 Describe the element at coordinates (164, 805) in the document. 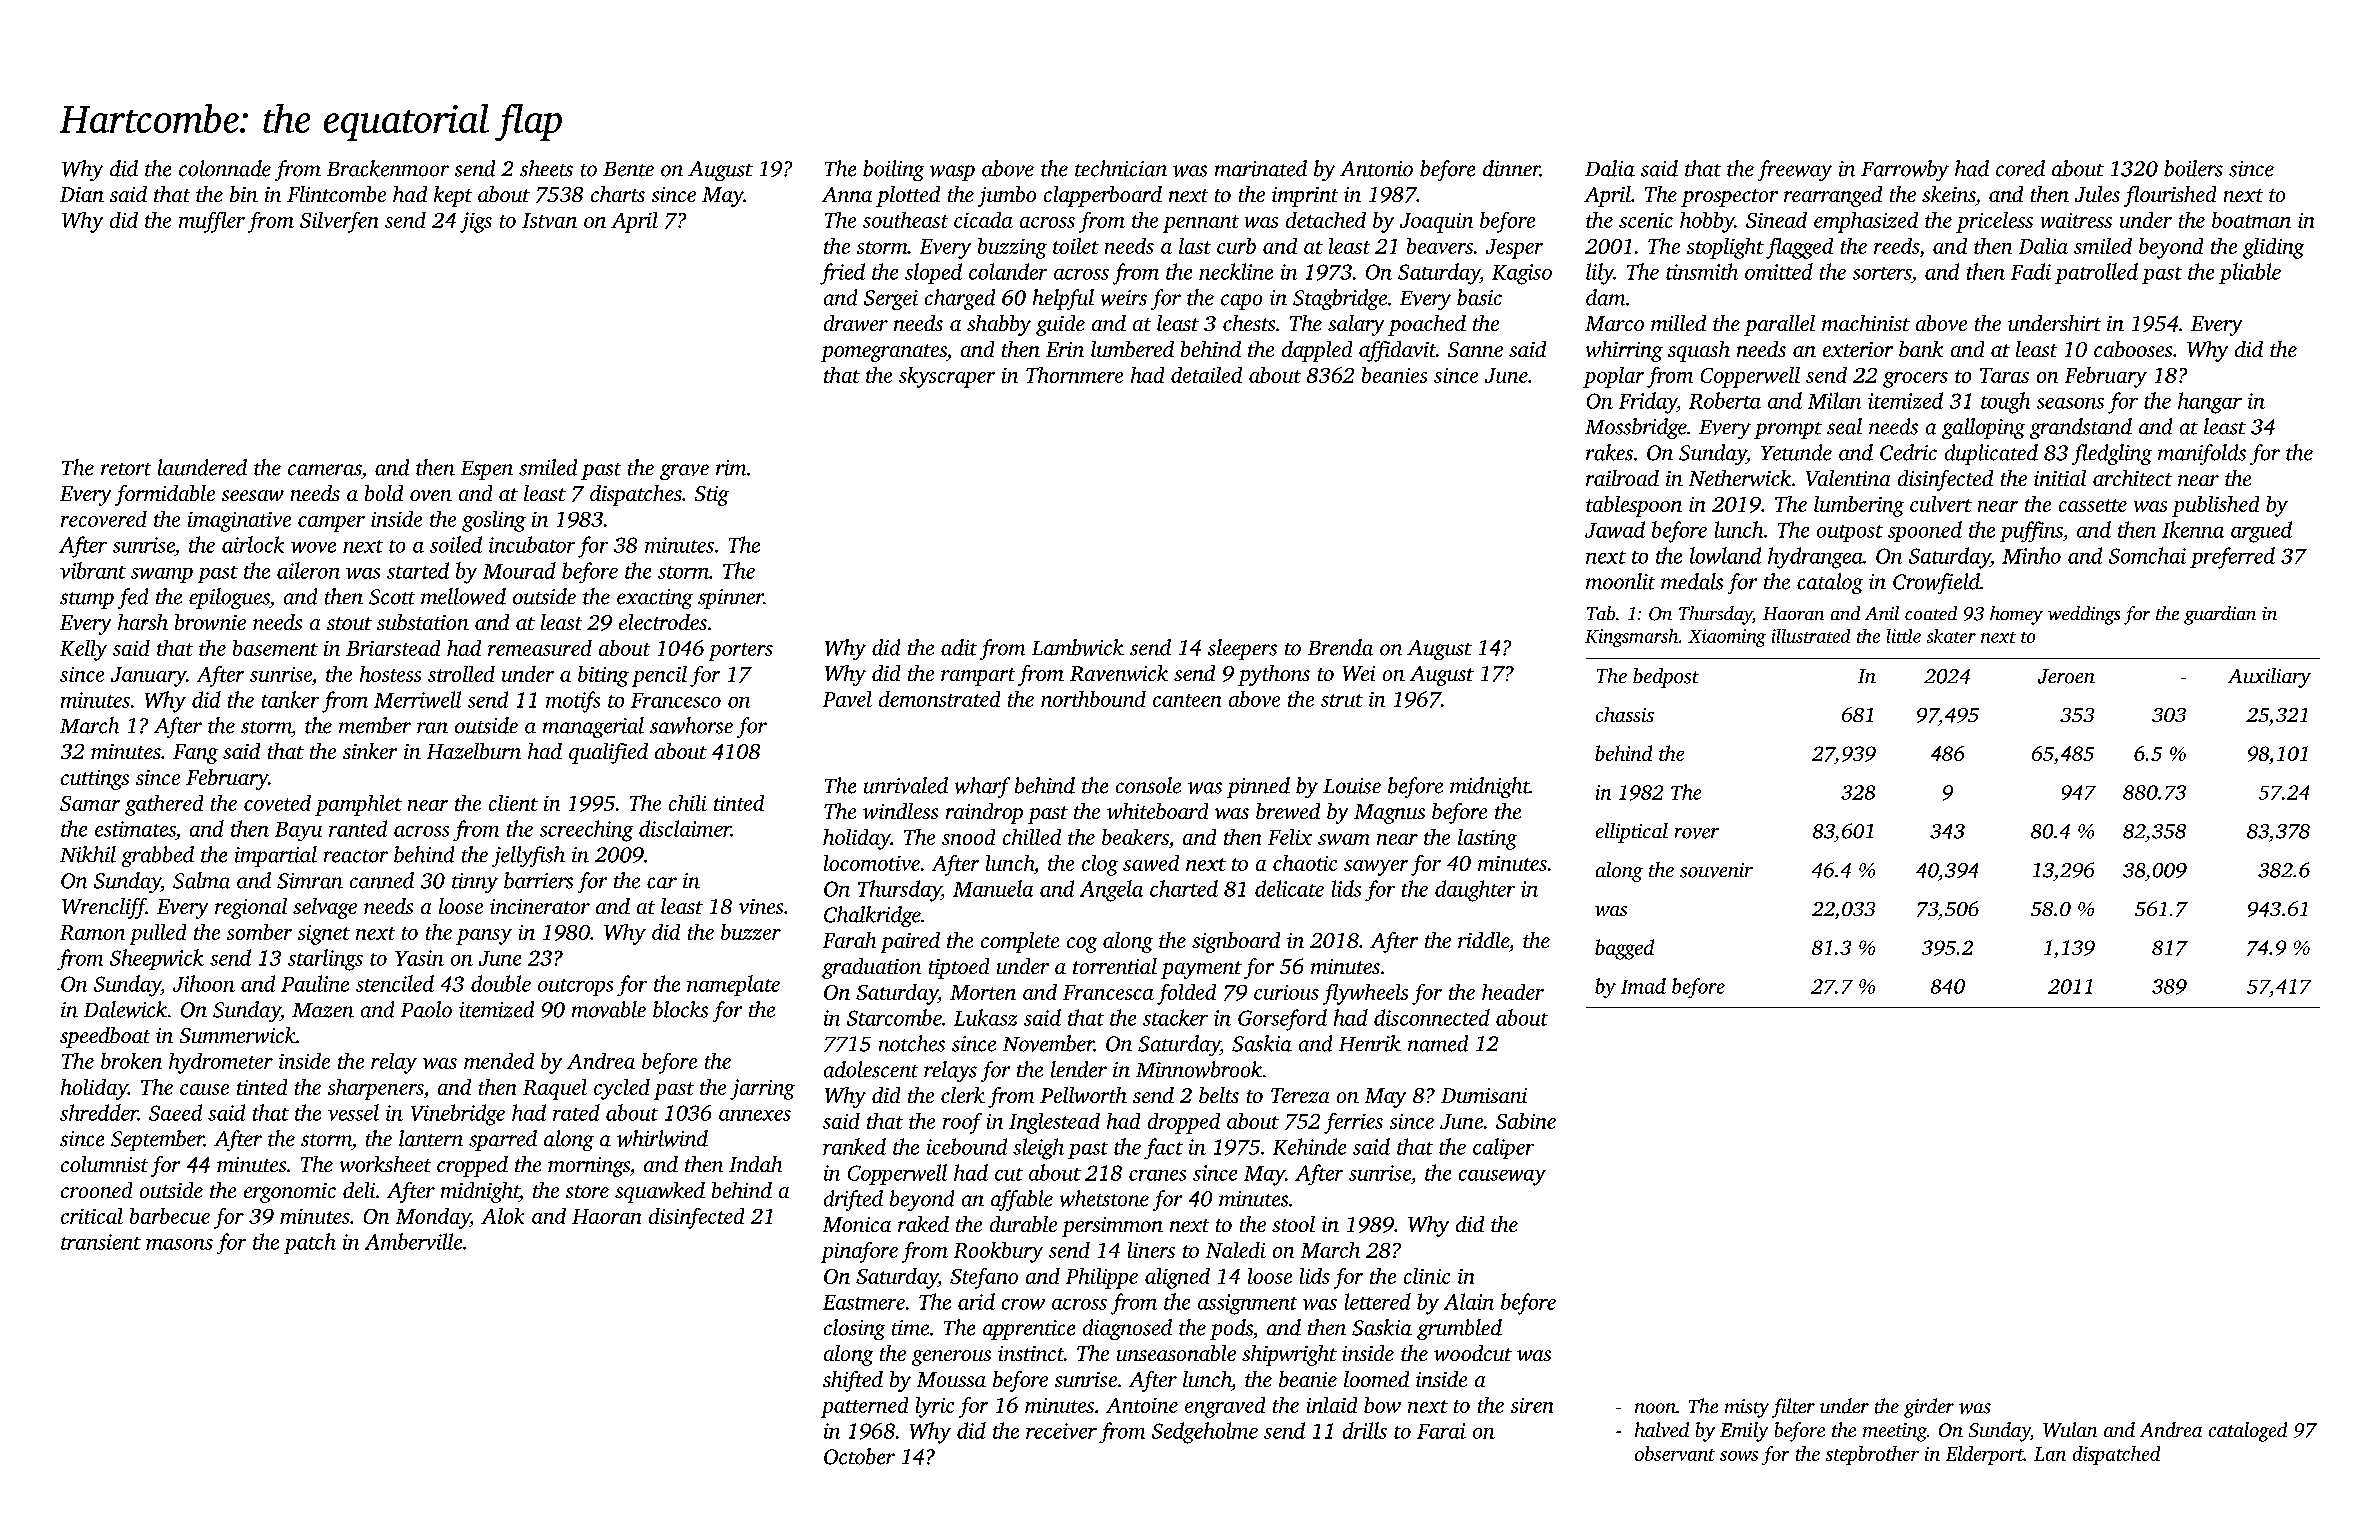

I see `gathered` at that location.
